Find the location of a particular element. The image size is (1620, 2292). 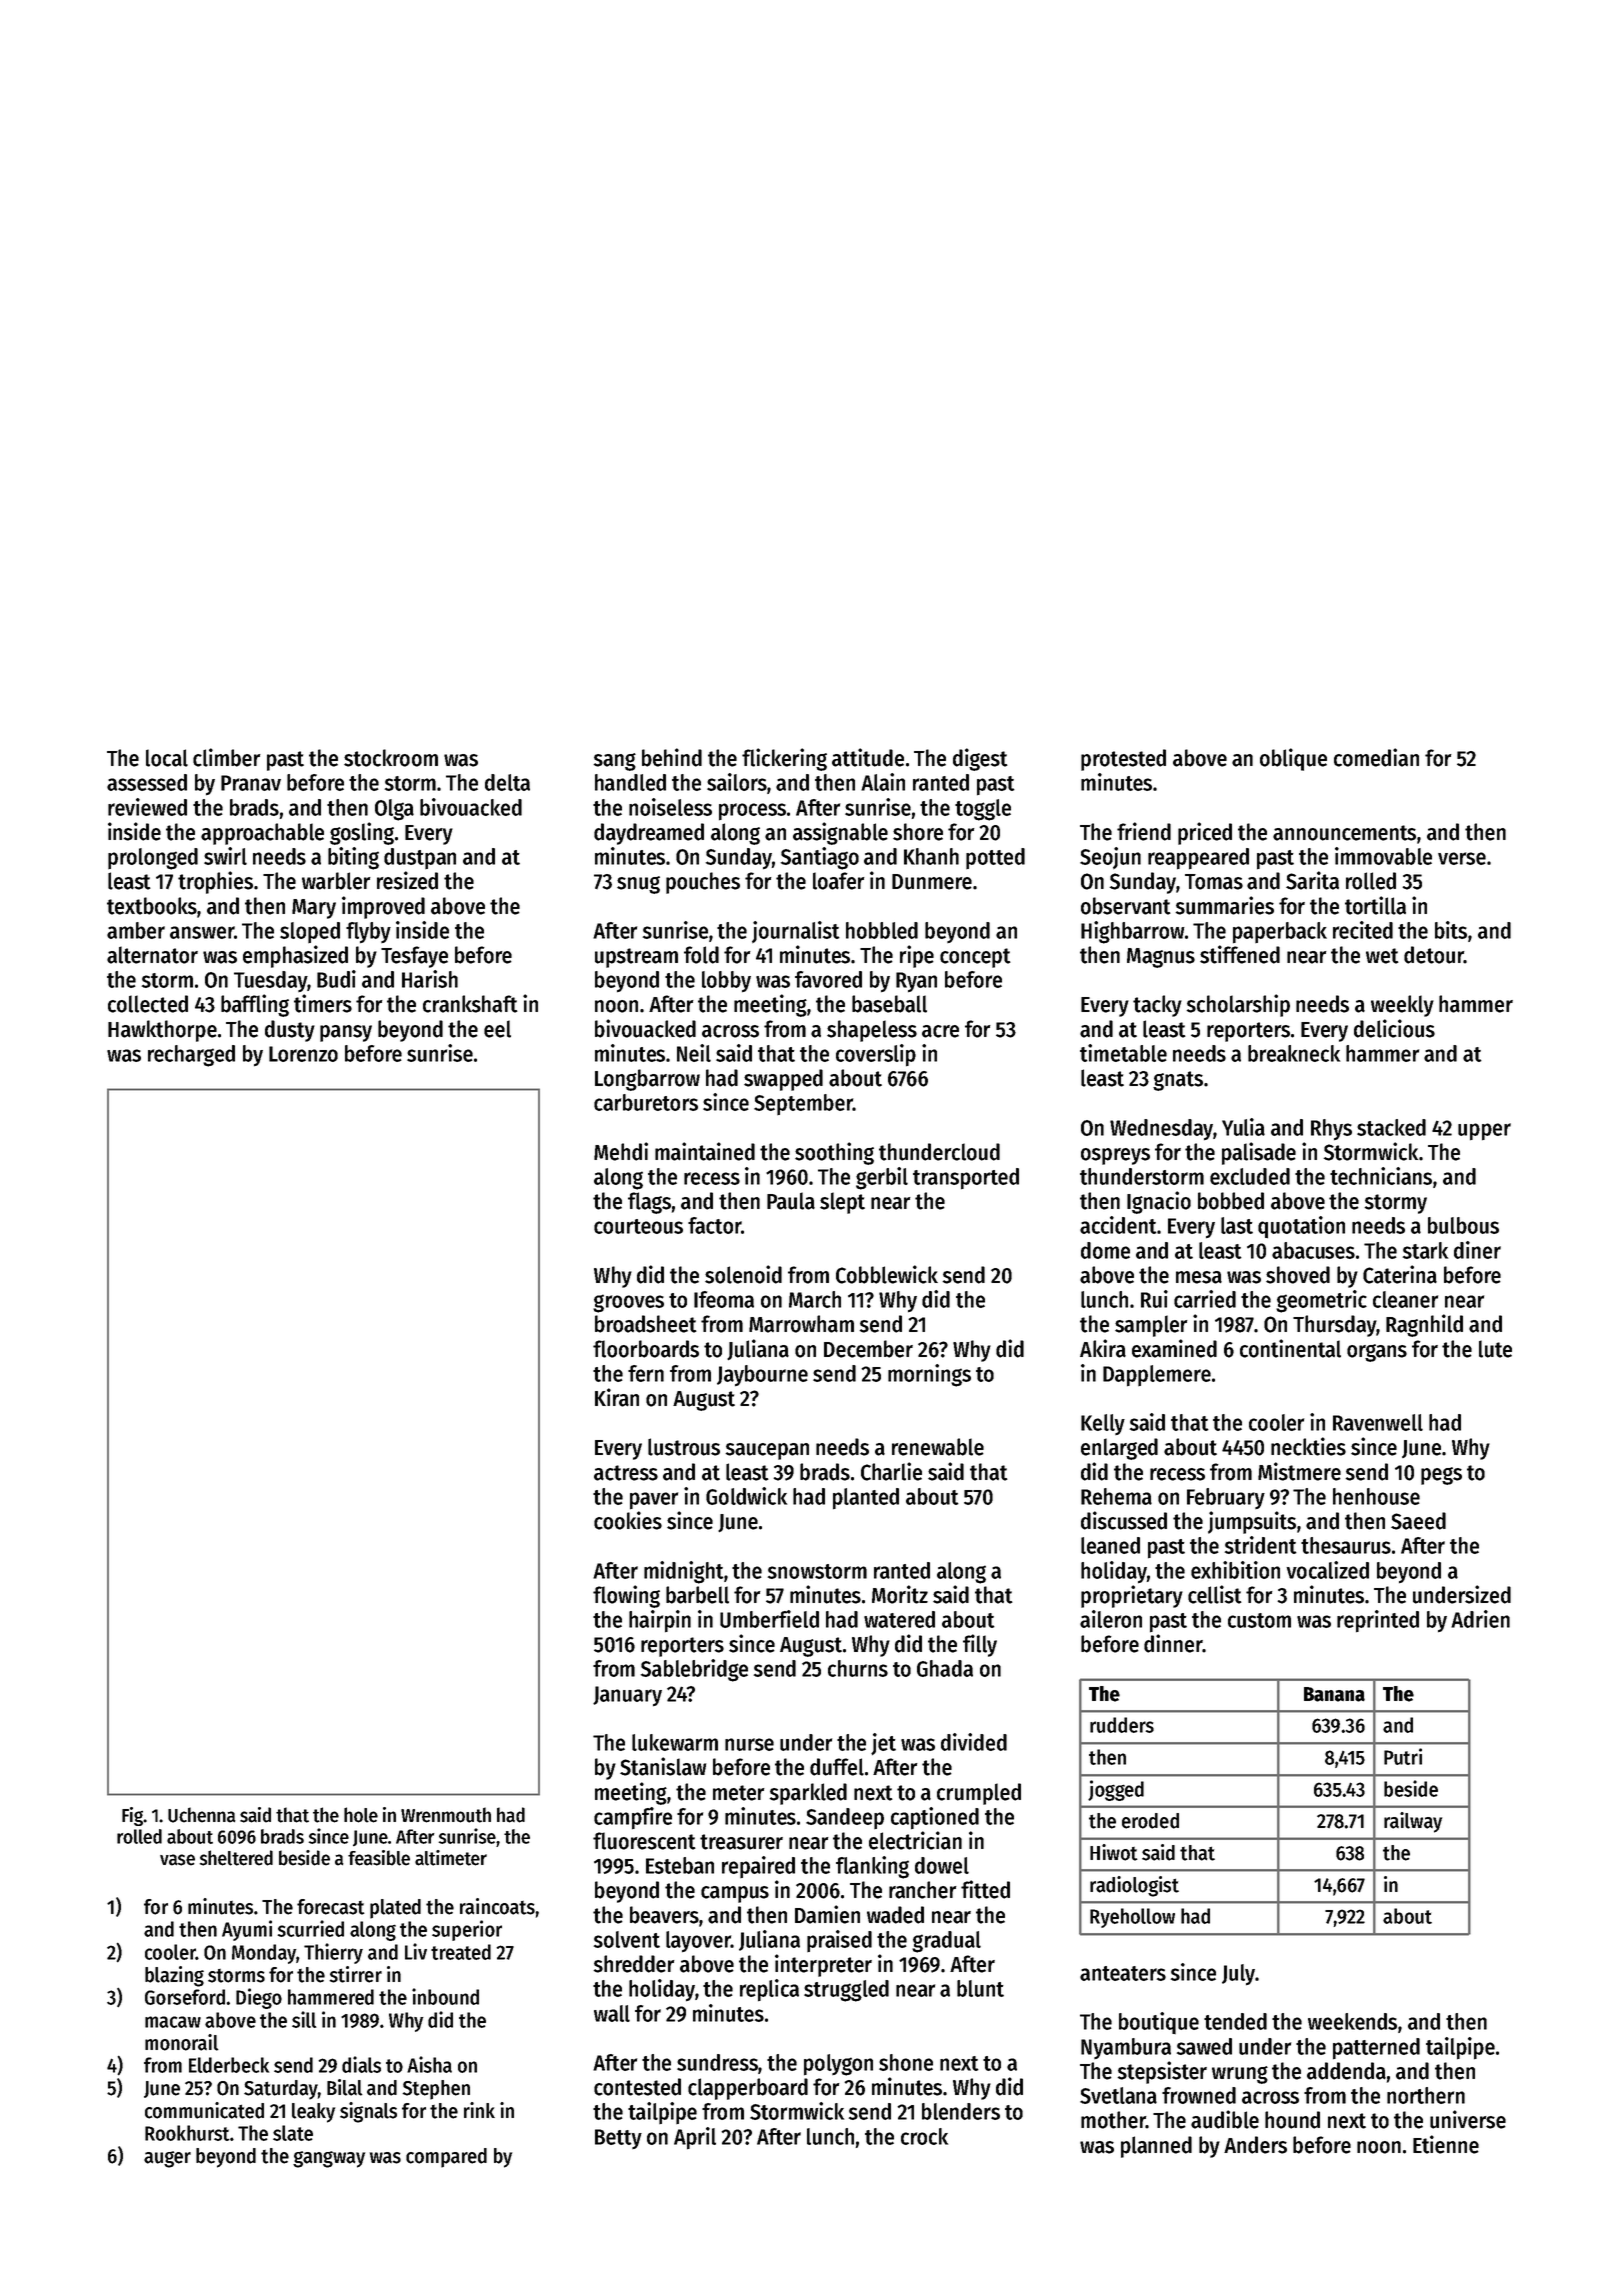

immovable is located at coordinates (1383, 856).
